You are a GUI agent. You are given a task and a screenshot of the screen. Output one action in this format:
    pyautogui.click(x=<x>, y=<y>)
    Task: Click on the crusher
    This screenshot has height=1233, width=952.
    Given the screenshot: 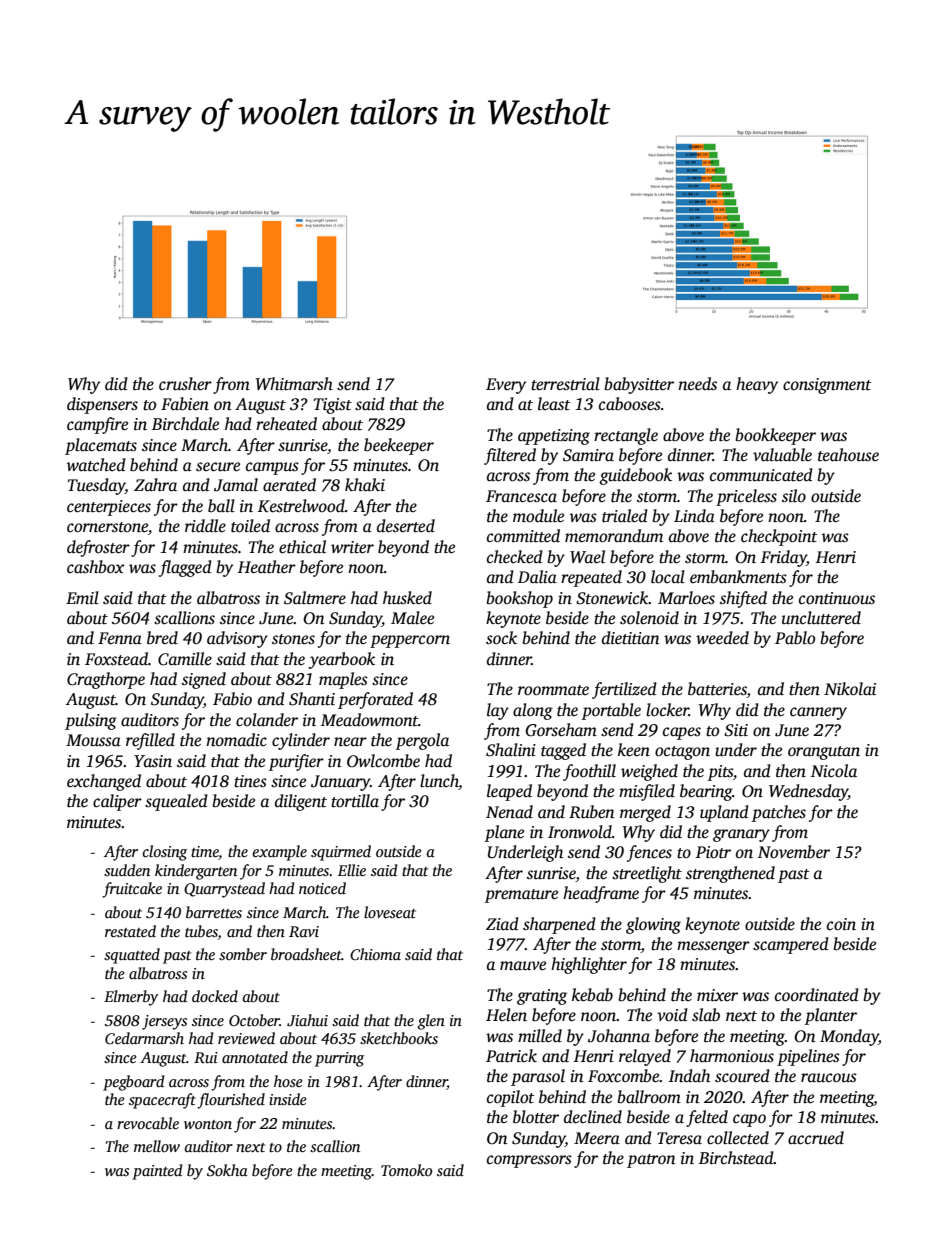 What is the action you would take?
    pyautogui.click(x=185, y=384)
